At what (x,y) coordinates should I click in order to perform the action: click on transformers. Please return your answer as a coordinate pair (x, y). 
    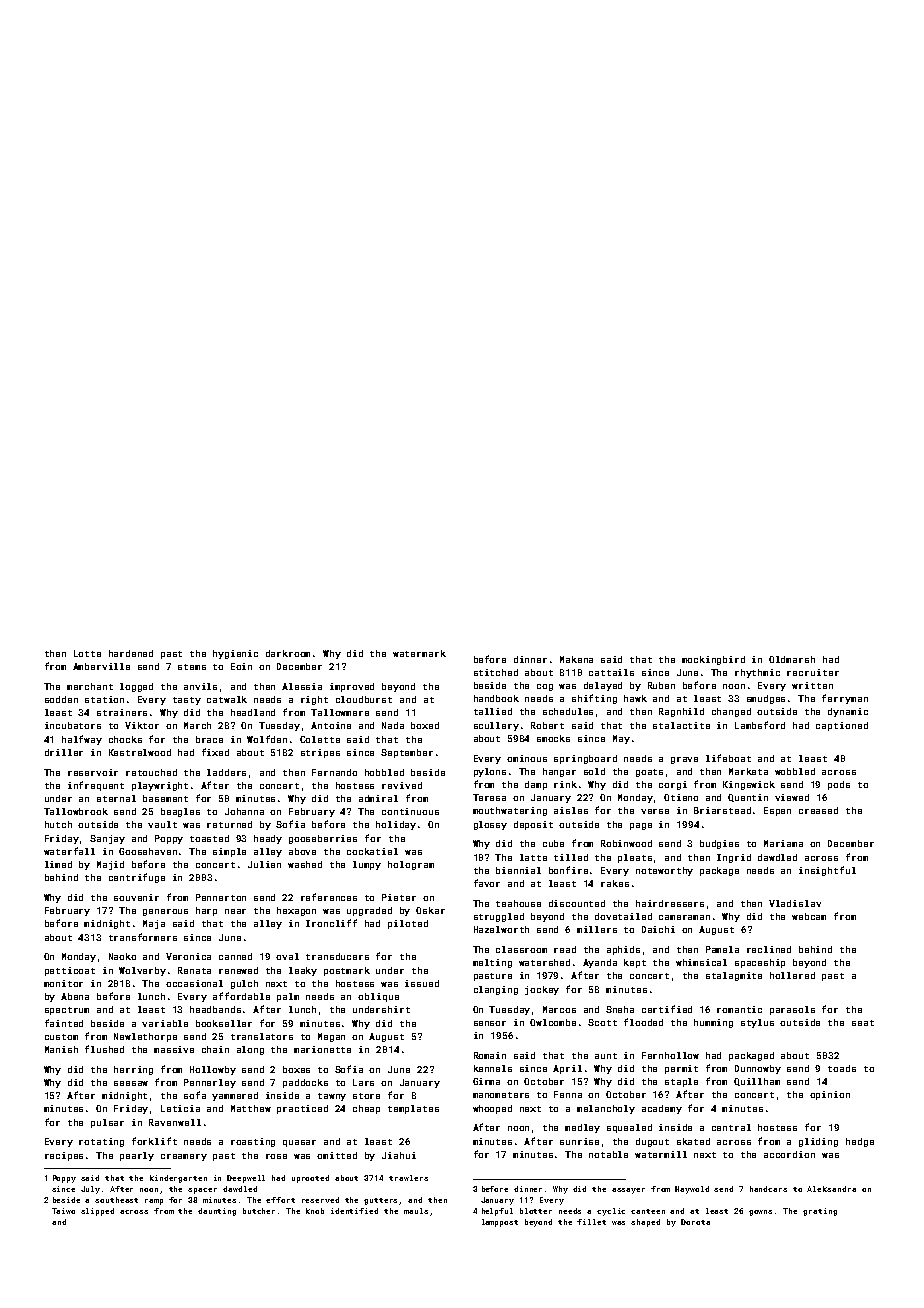
    Looking at the image, I should click on (143, 937).
